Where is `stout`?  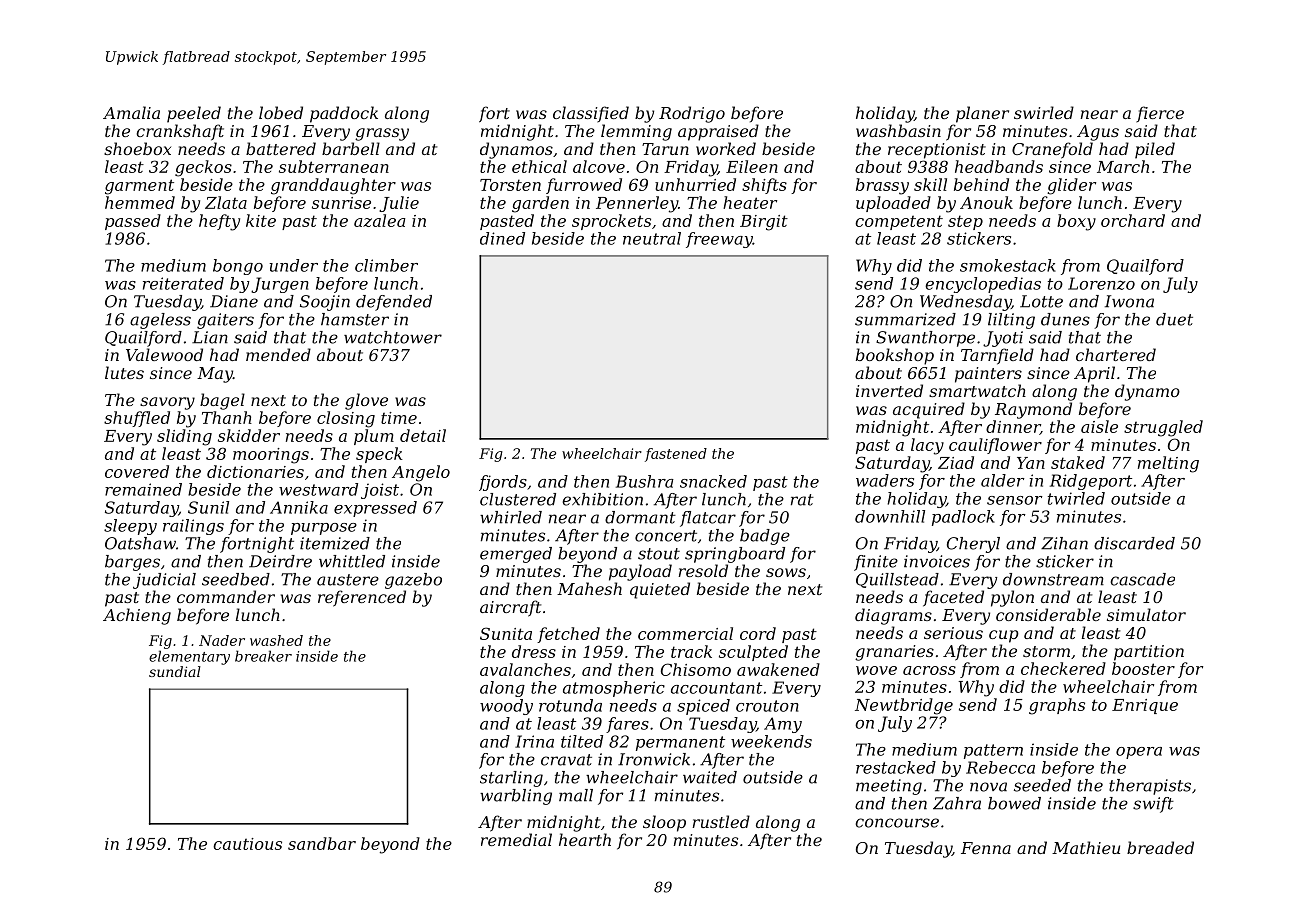 stout is located at coordinates (659, 554).
